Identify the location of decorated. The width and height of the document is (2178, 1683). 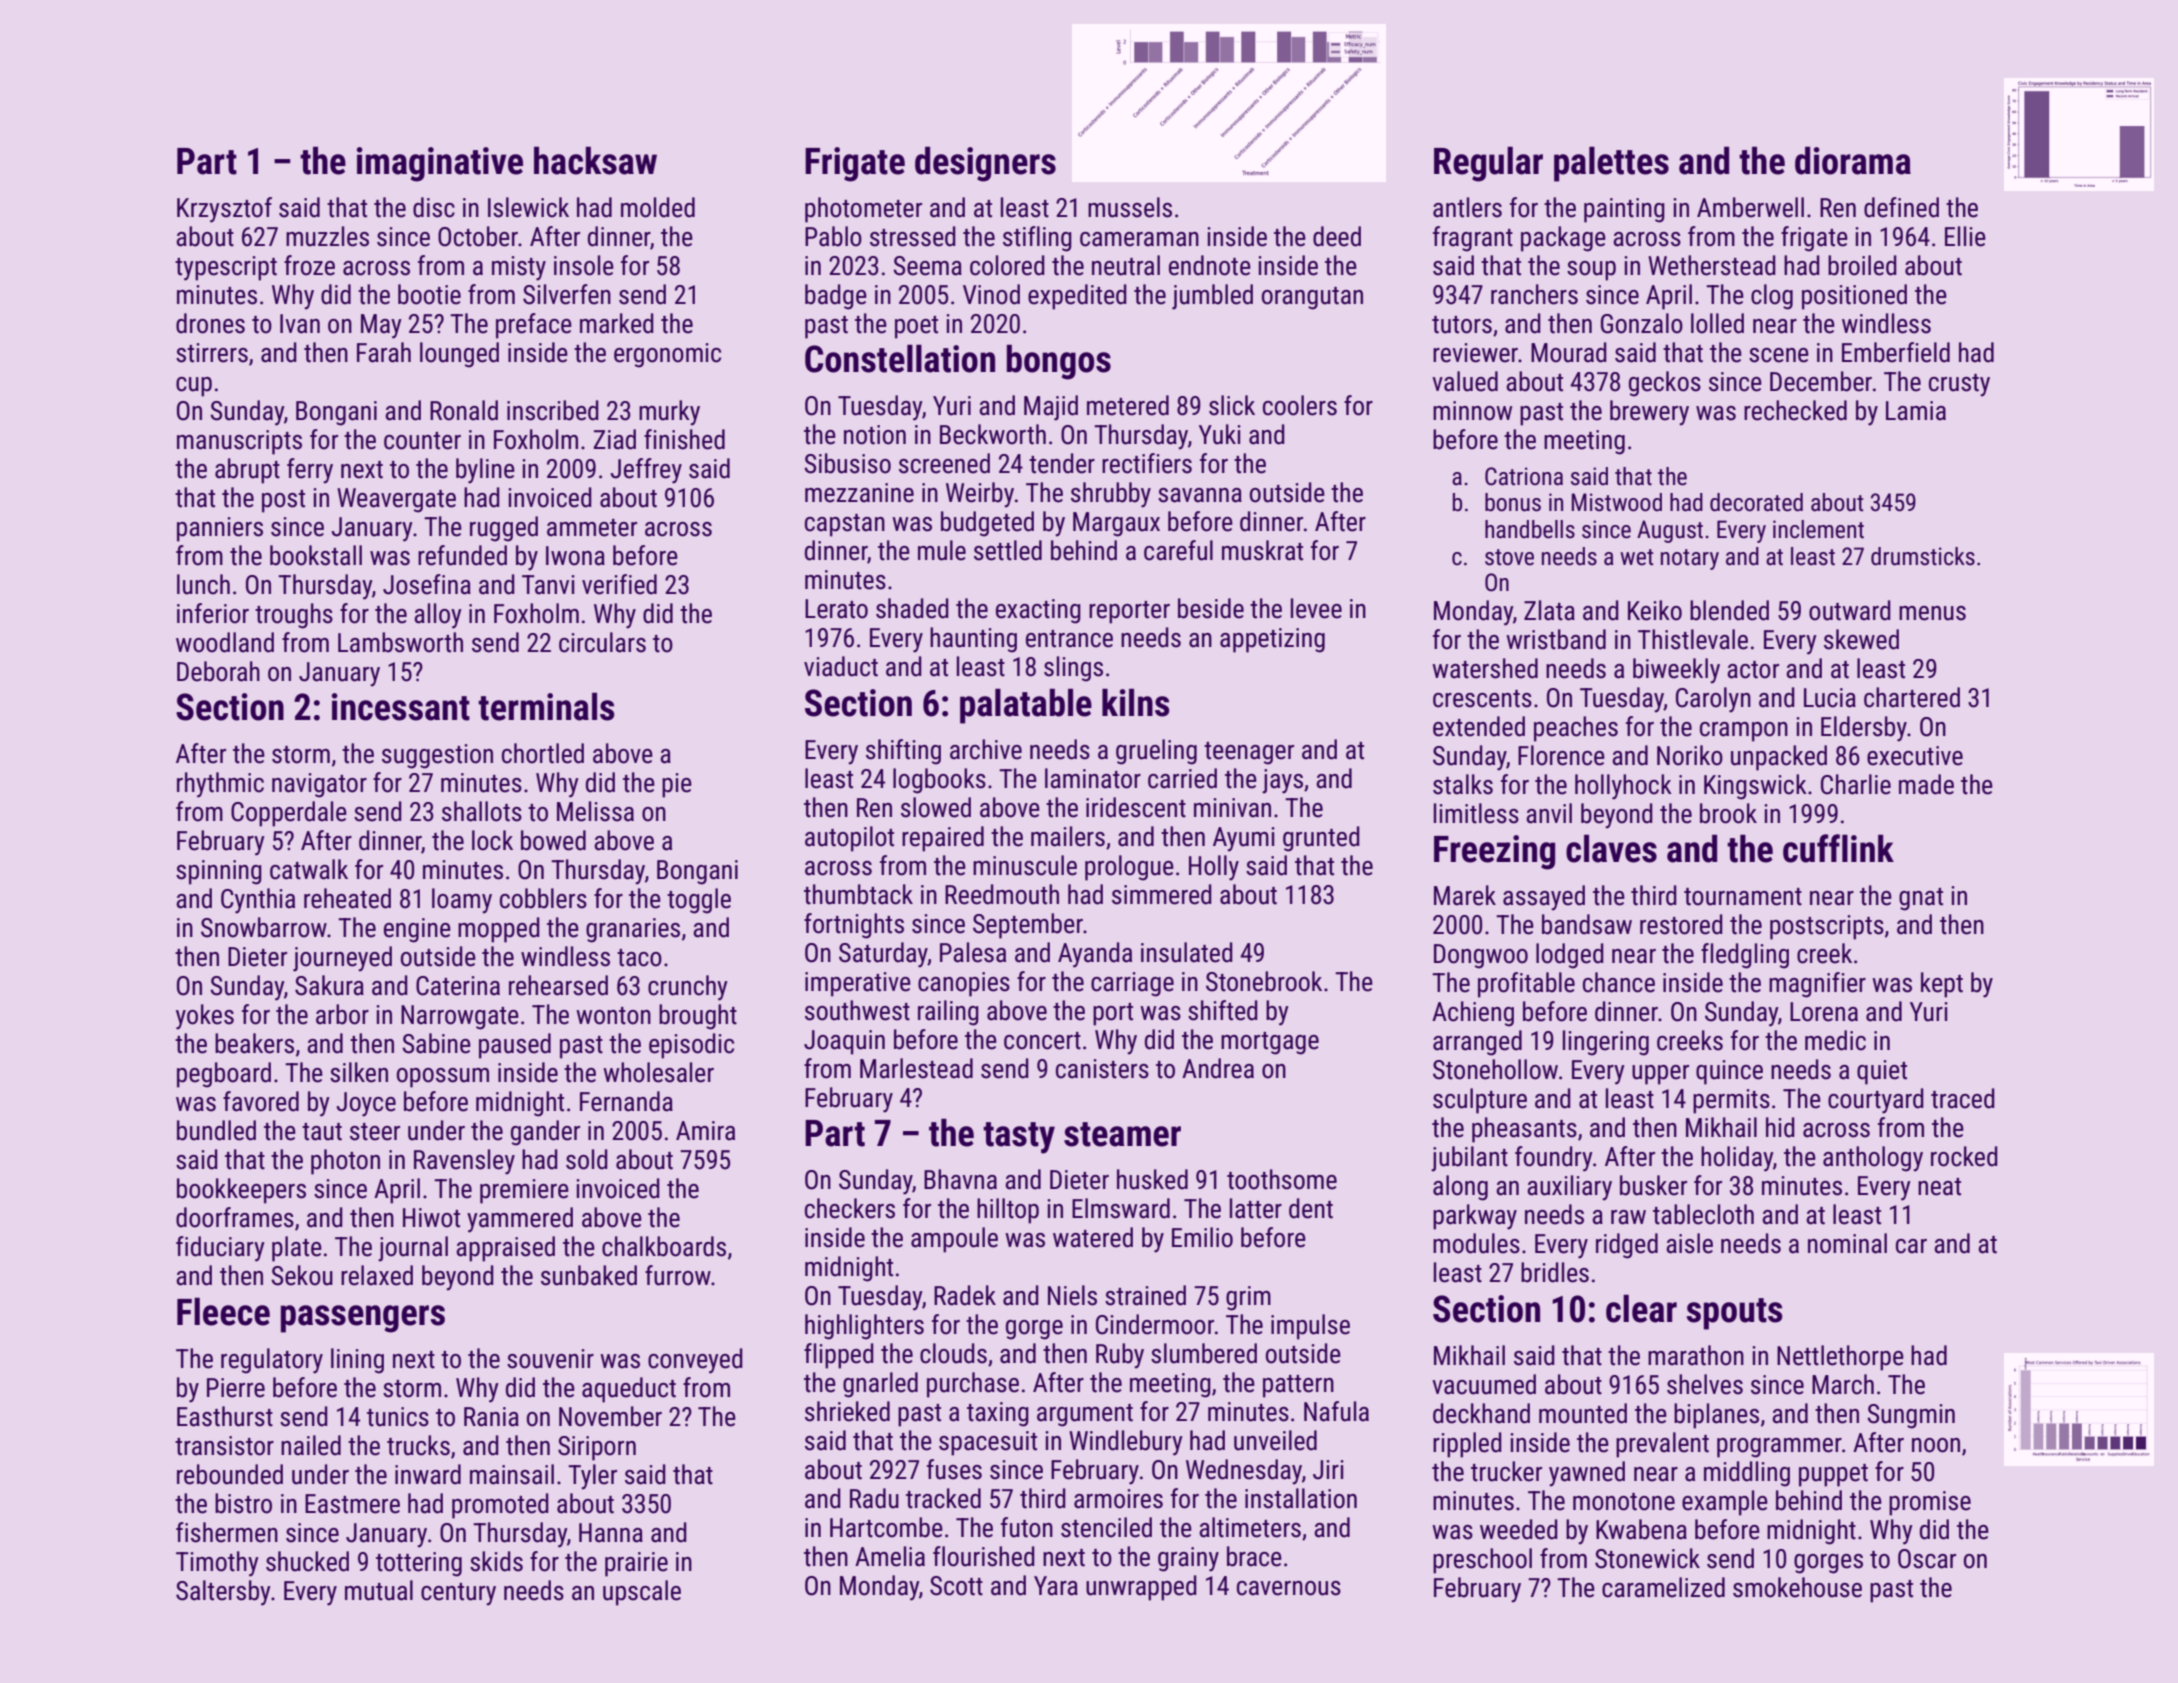
(1756, 502).
